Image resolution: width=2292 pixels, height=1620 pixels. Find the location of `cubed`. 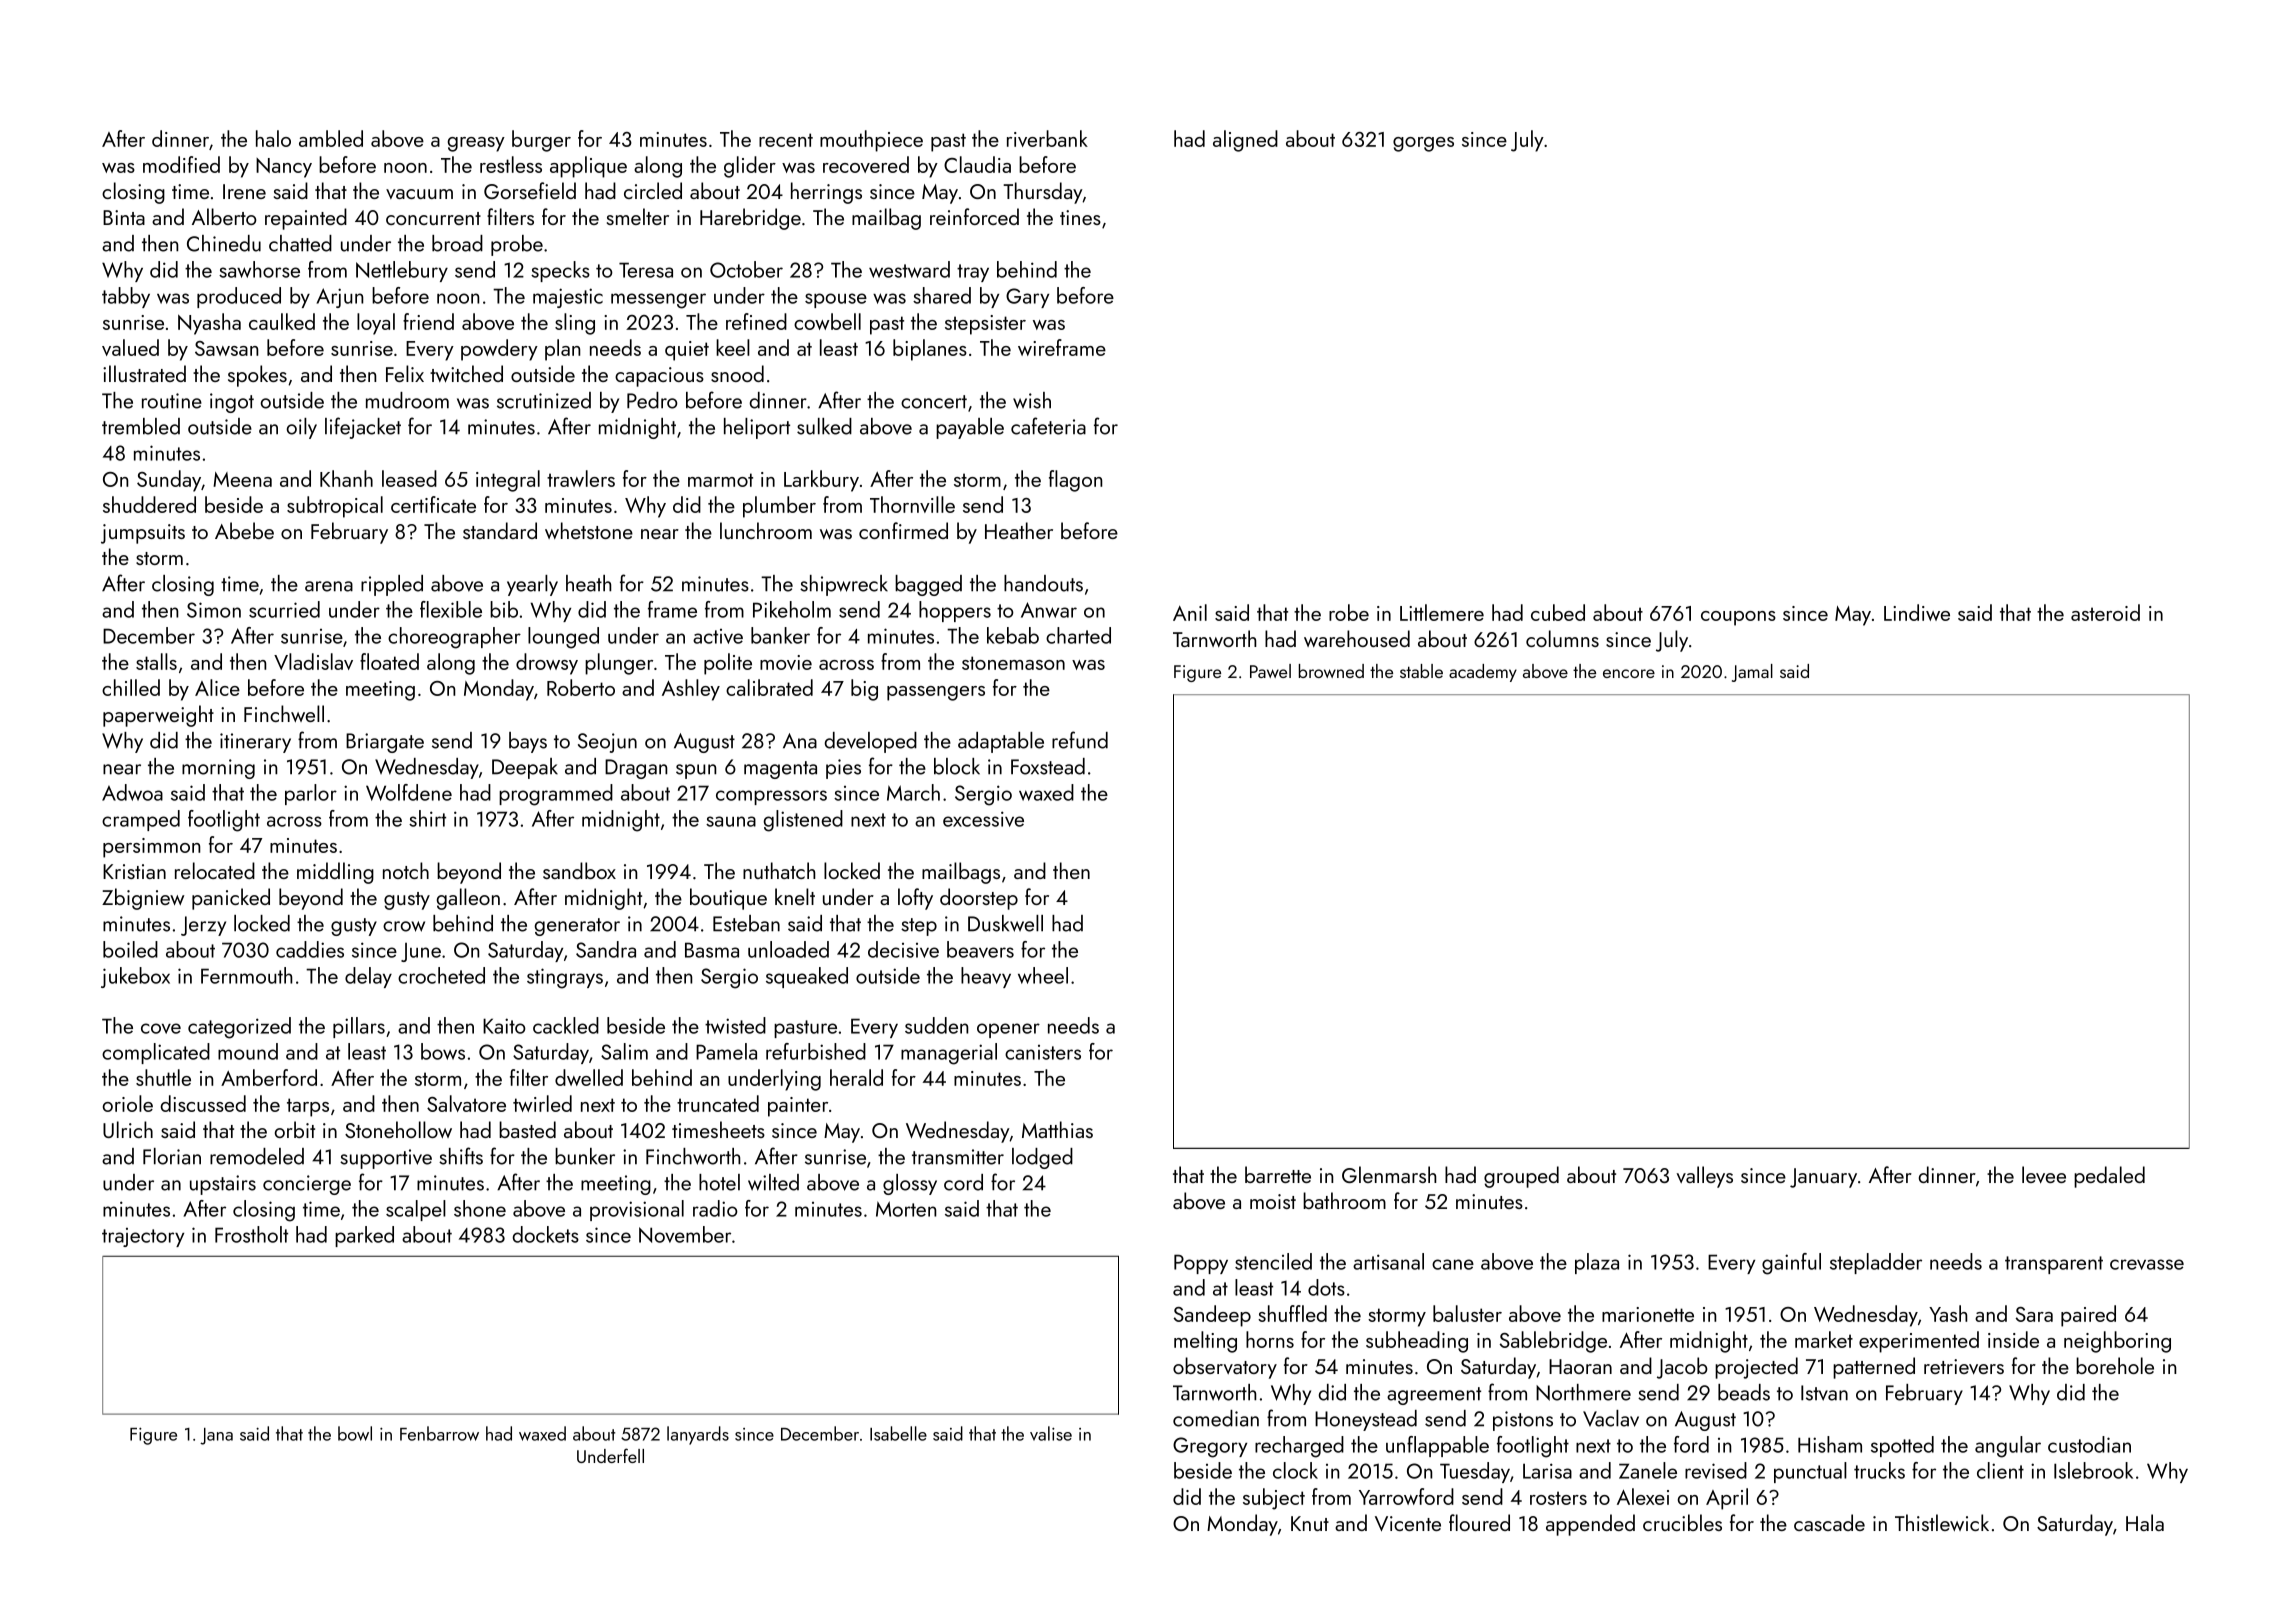

cubed is located at coordinates (1558, 612).
